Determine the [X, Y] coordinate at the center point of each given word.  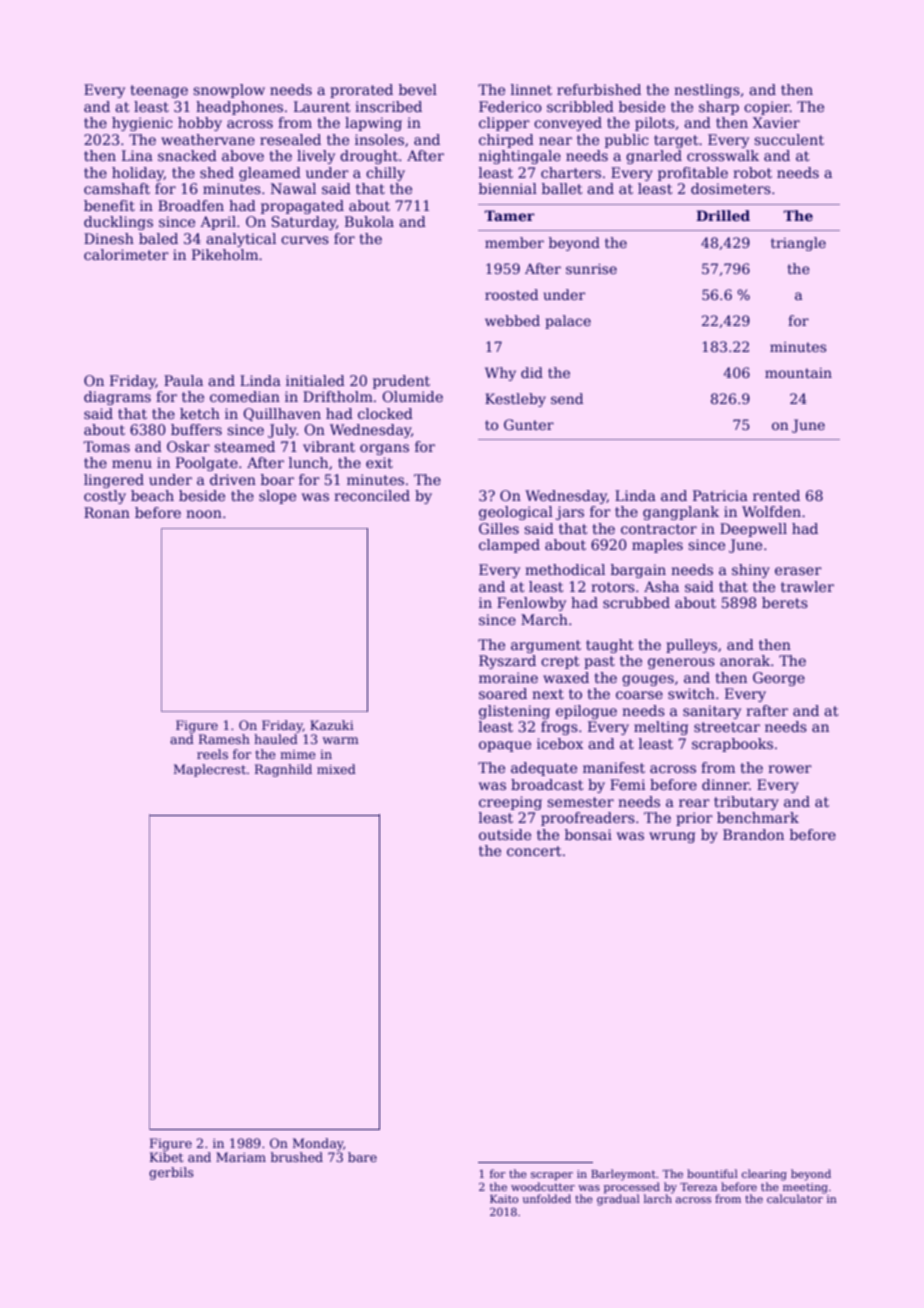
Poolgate [207, 464]
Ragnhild [283, 770]
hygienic [142, 124]
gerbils [171, 1173]
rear [694, 803]
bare [362, 1157]
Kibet [166, 1157]
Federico [510, 106]
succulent [789, 139]
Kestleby [515, 400]
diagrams [117, 398]
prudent [401, 382]
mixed [336, 769]
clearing [764, 1175]
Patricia [720, 495]
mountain [798, 373]
